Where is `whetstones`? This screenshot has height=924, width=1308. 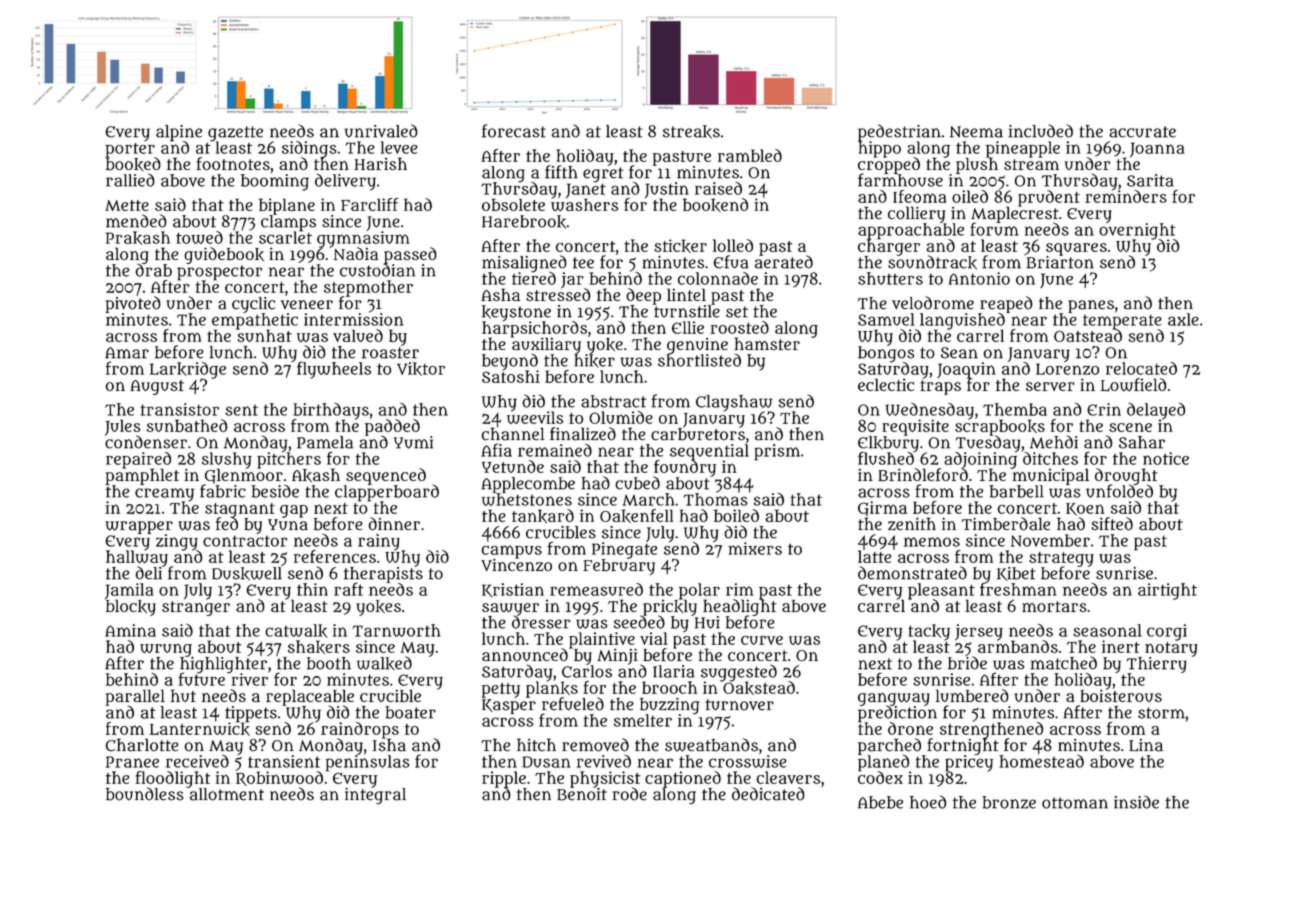
whetstones is located at coordinates (527, 499).
